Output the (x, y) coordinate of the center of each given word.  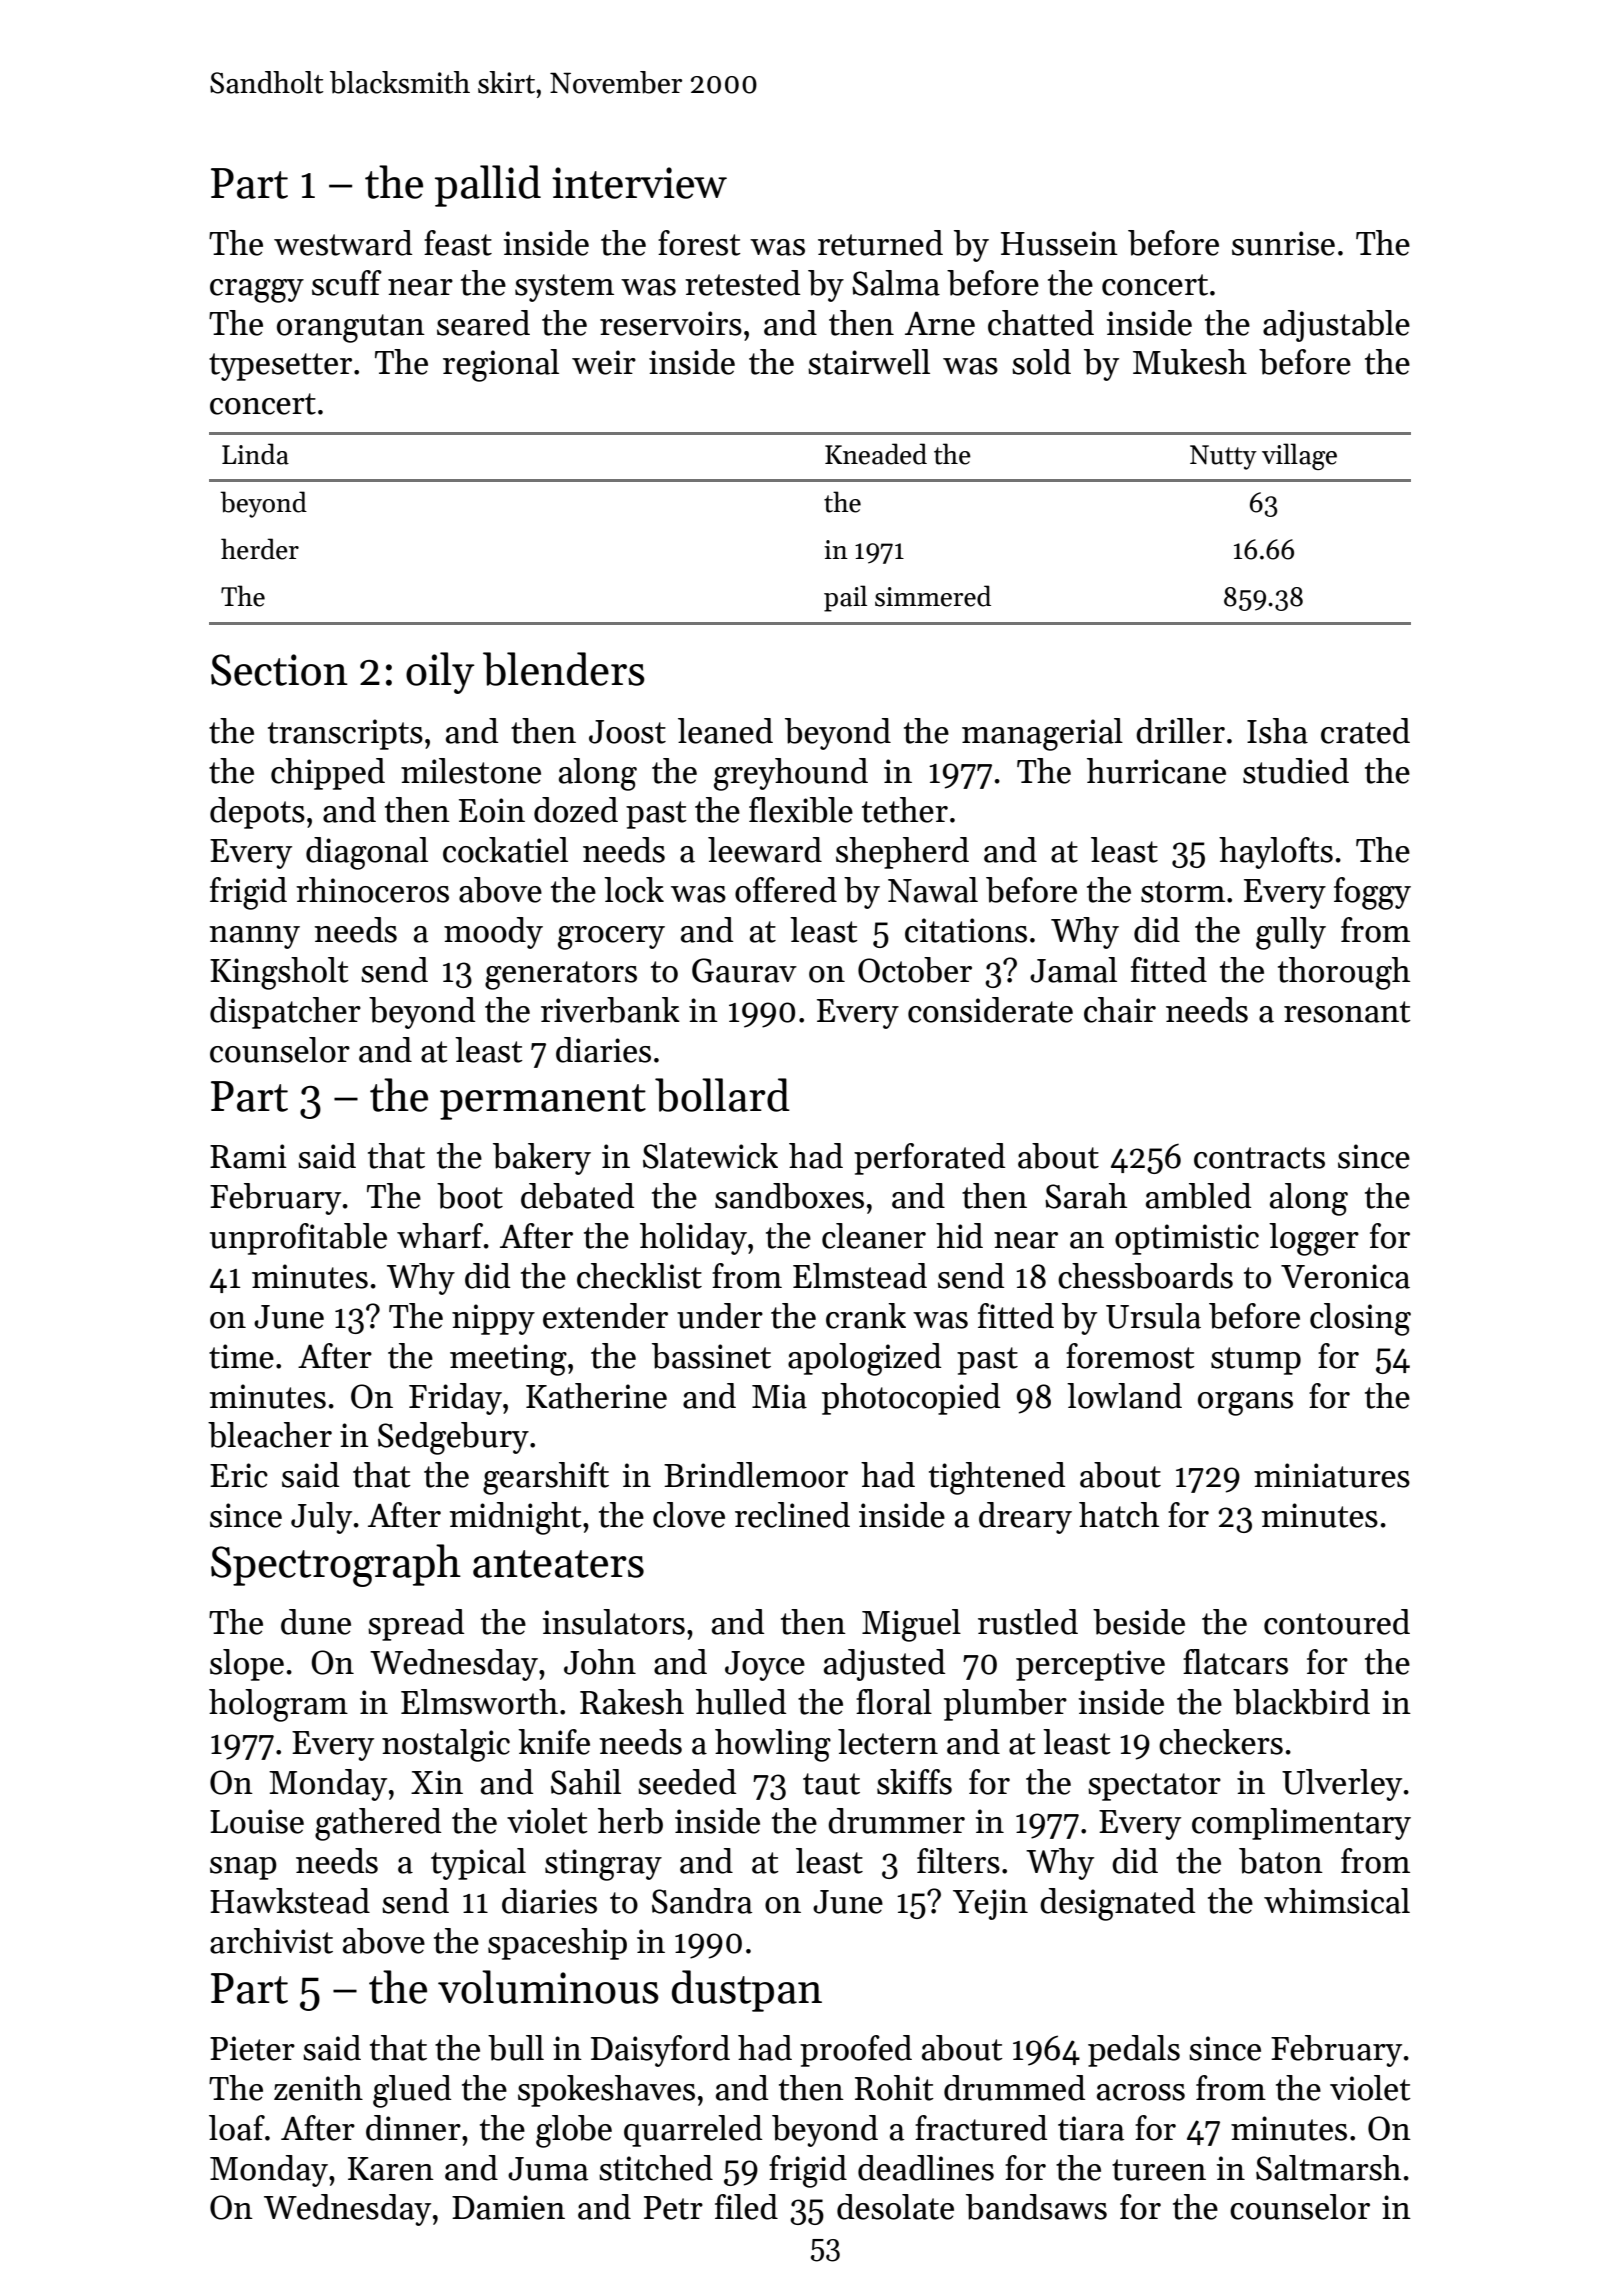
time (241, 1356)
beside (1139, 1622)
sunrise (1283, 243)
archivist (271, 1941)
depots (257, 813)
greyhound (791, 774)
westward (343, 243)
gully (1291, 933)
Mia (779, 1396)
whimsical (1337, 1901)
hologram (278, 1705)
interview (639, 183)
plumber (1005, 1705)
